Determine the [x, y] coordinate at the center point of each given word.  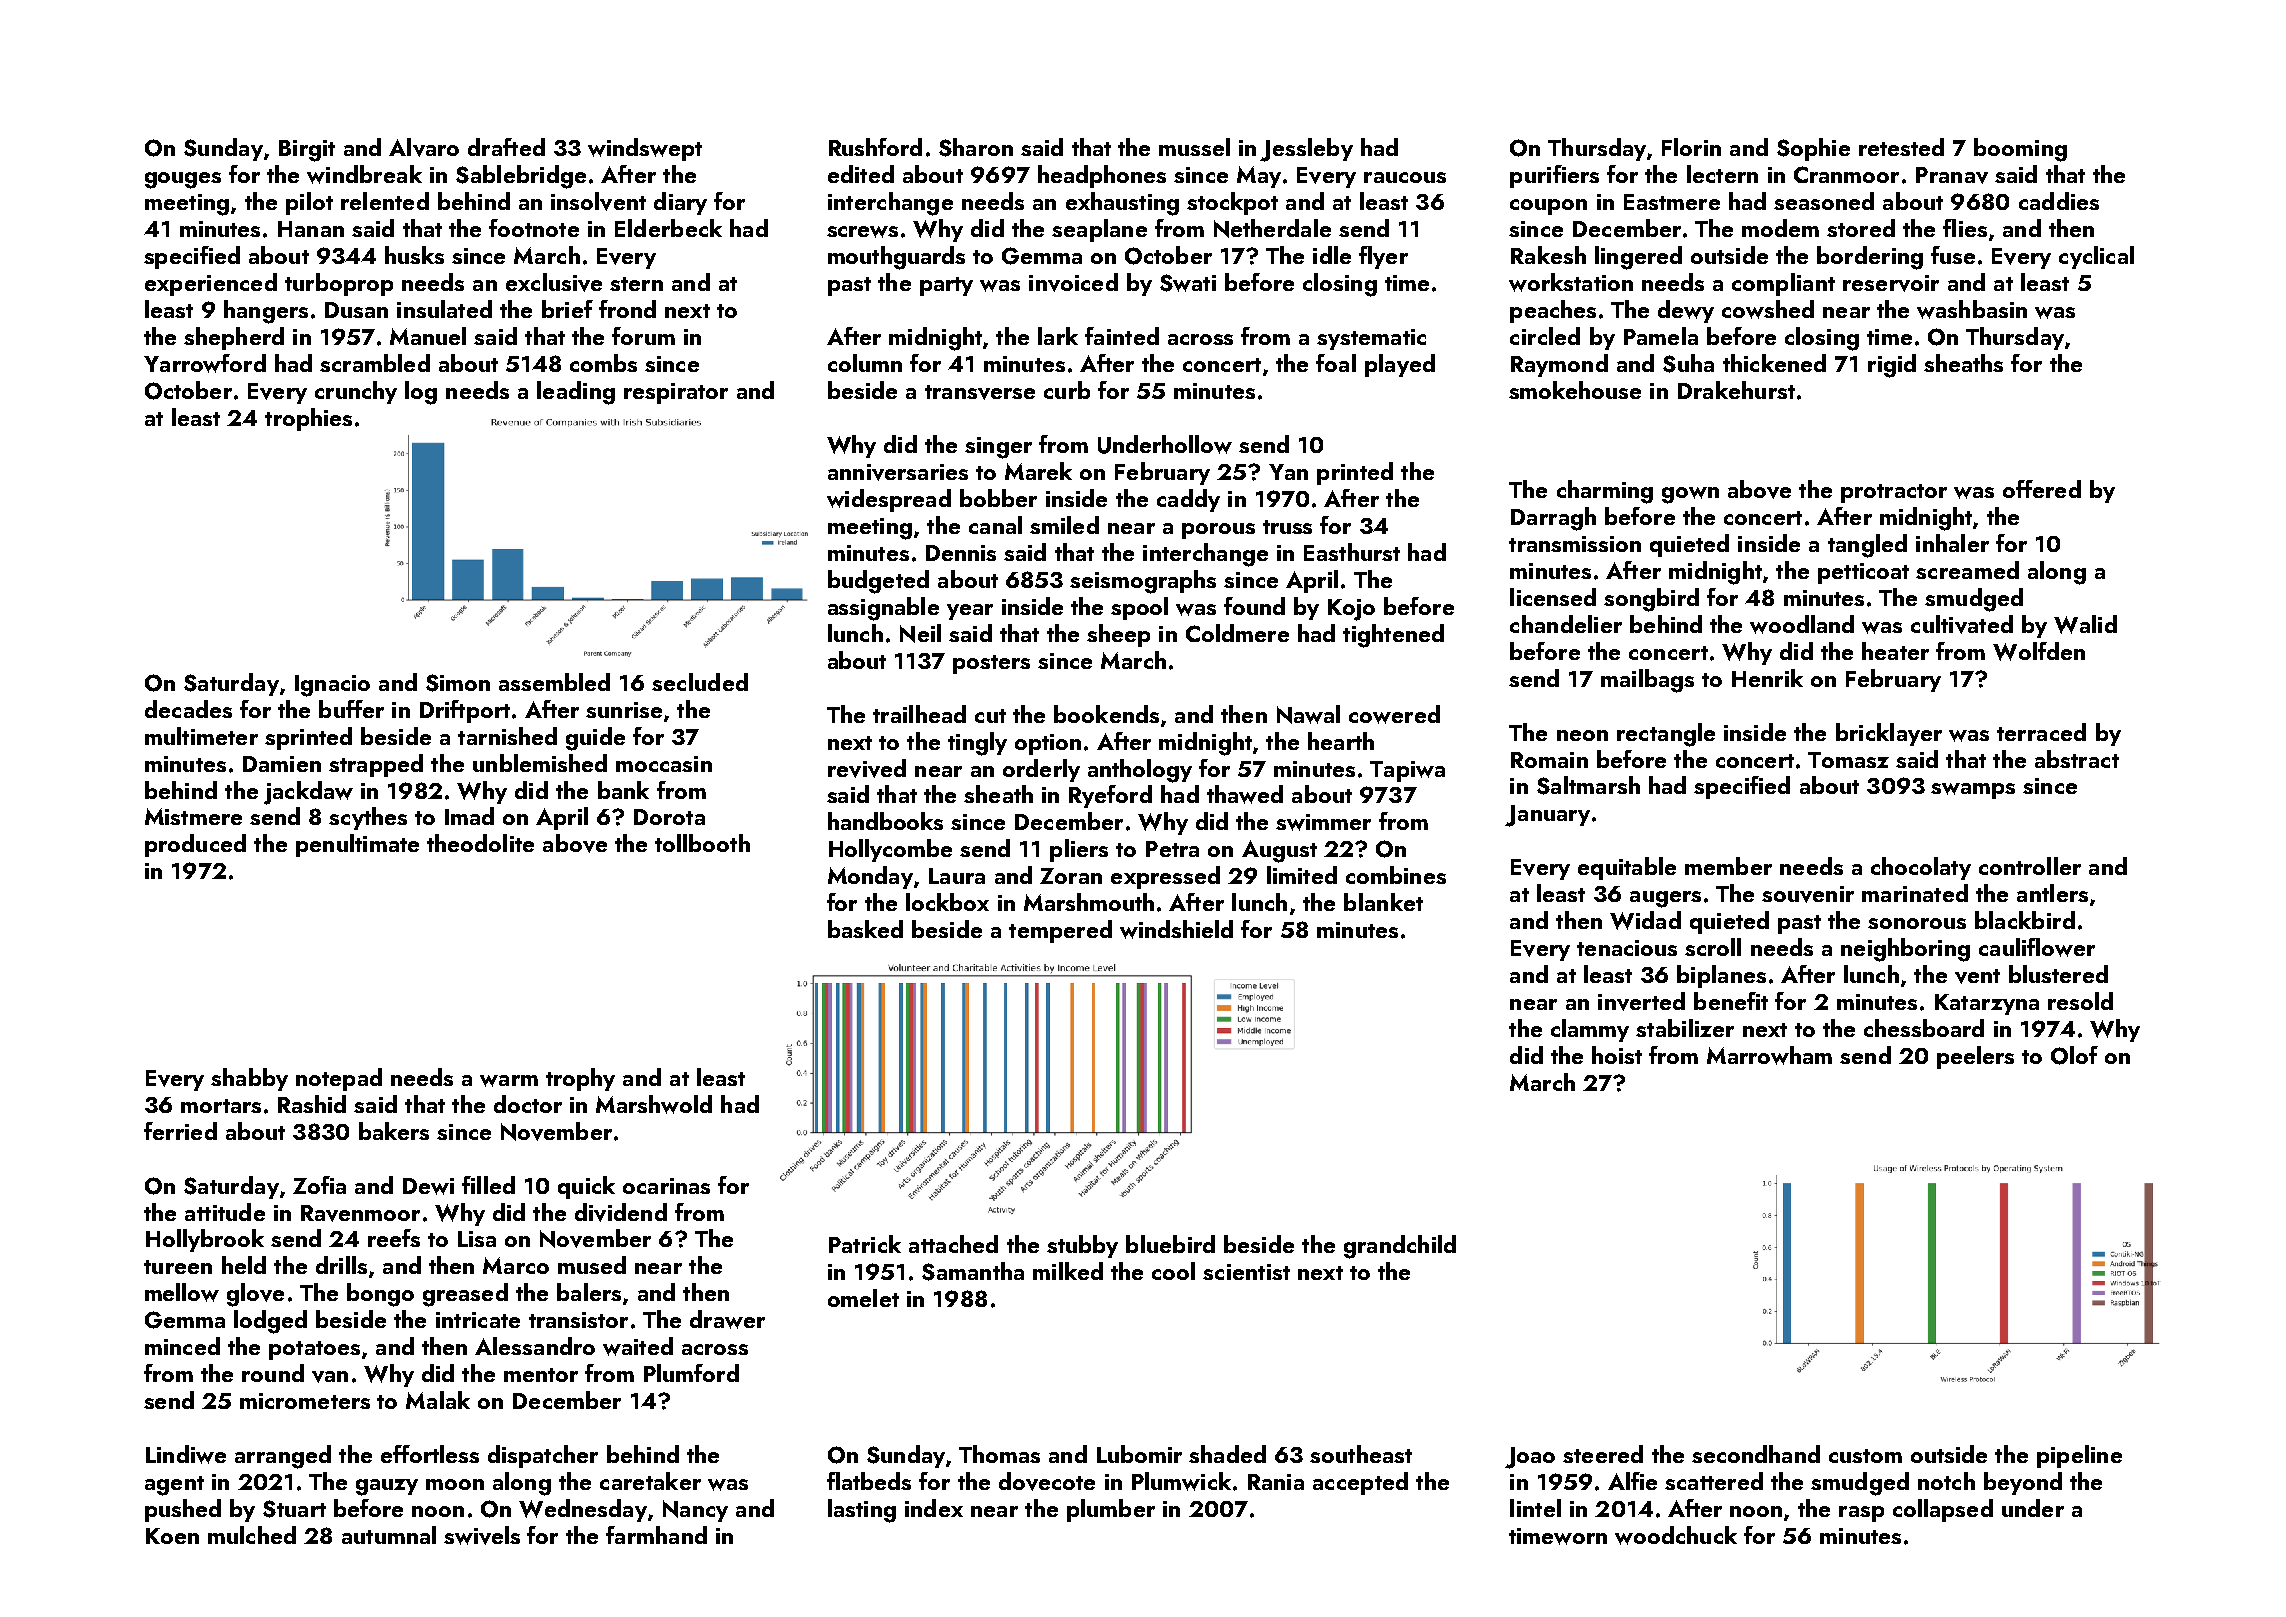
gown [1690, 495]
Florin [1691, 147]
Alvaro [424, 147]
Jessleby [1306, 150]
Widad [1645, 920]
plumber [1111, 1510]
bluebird [1170, 1244]
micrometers [305, 1401]
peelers [1975, 1057]
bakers [394, 1131]
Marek [1038, 471]
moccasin [664, 764]
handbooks [885, 821]
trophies [308, 419]
